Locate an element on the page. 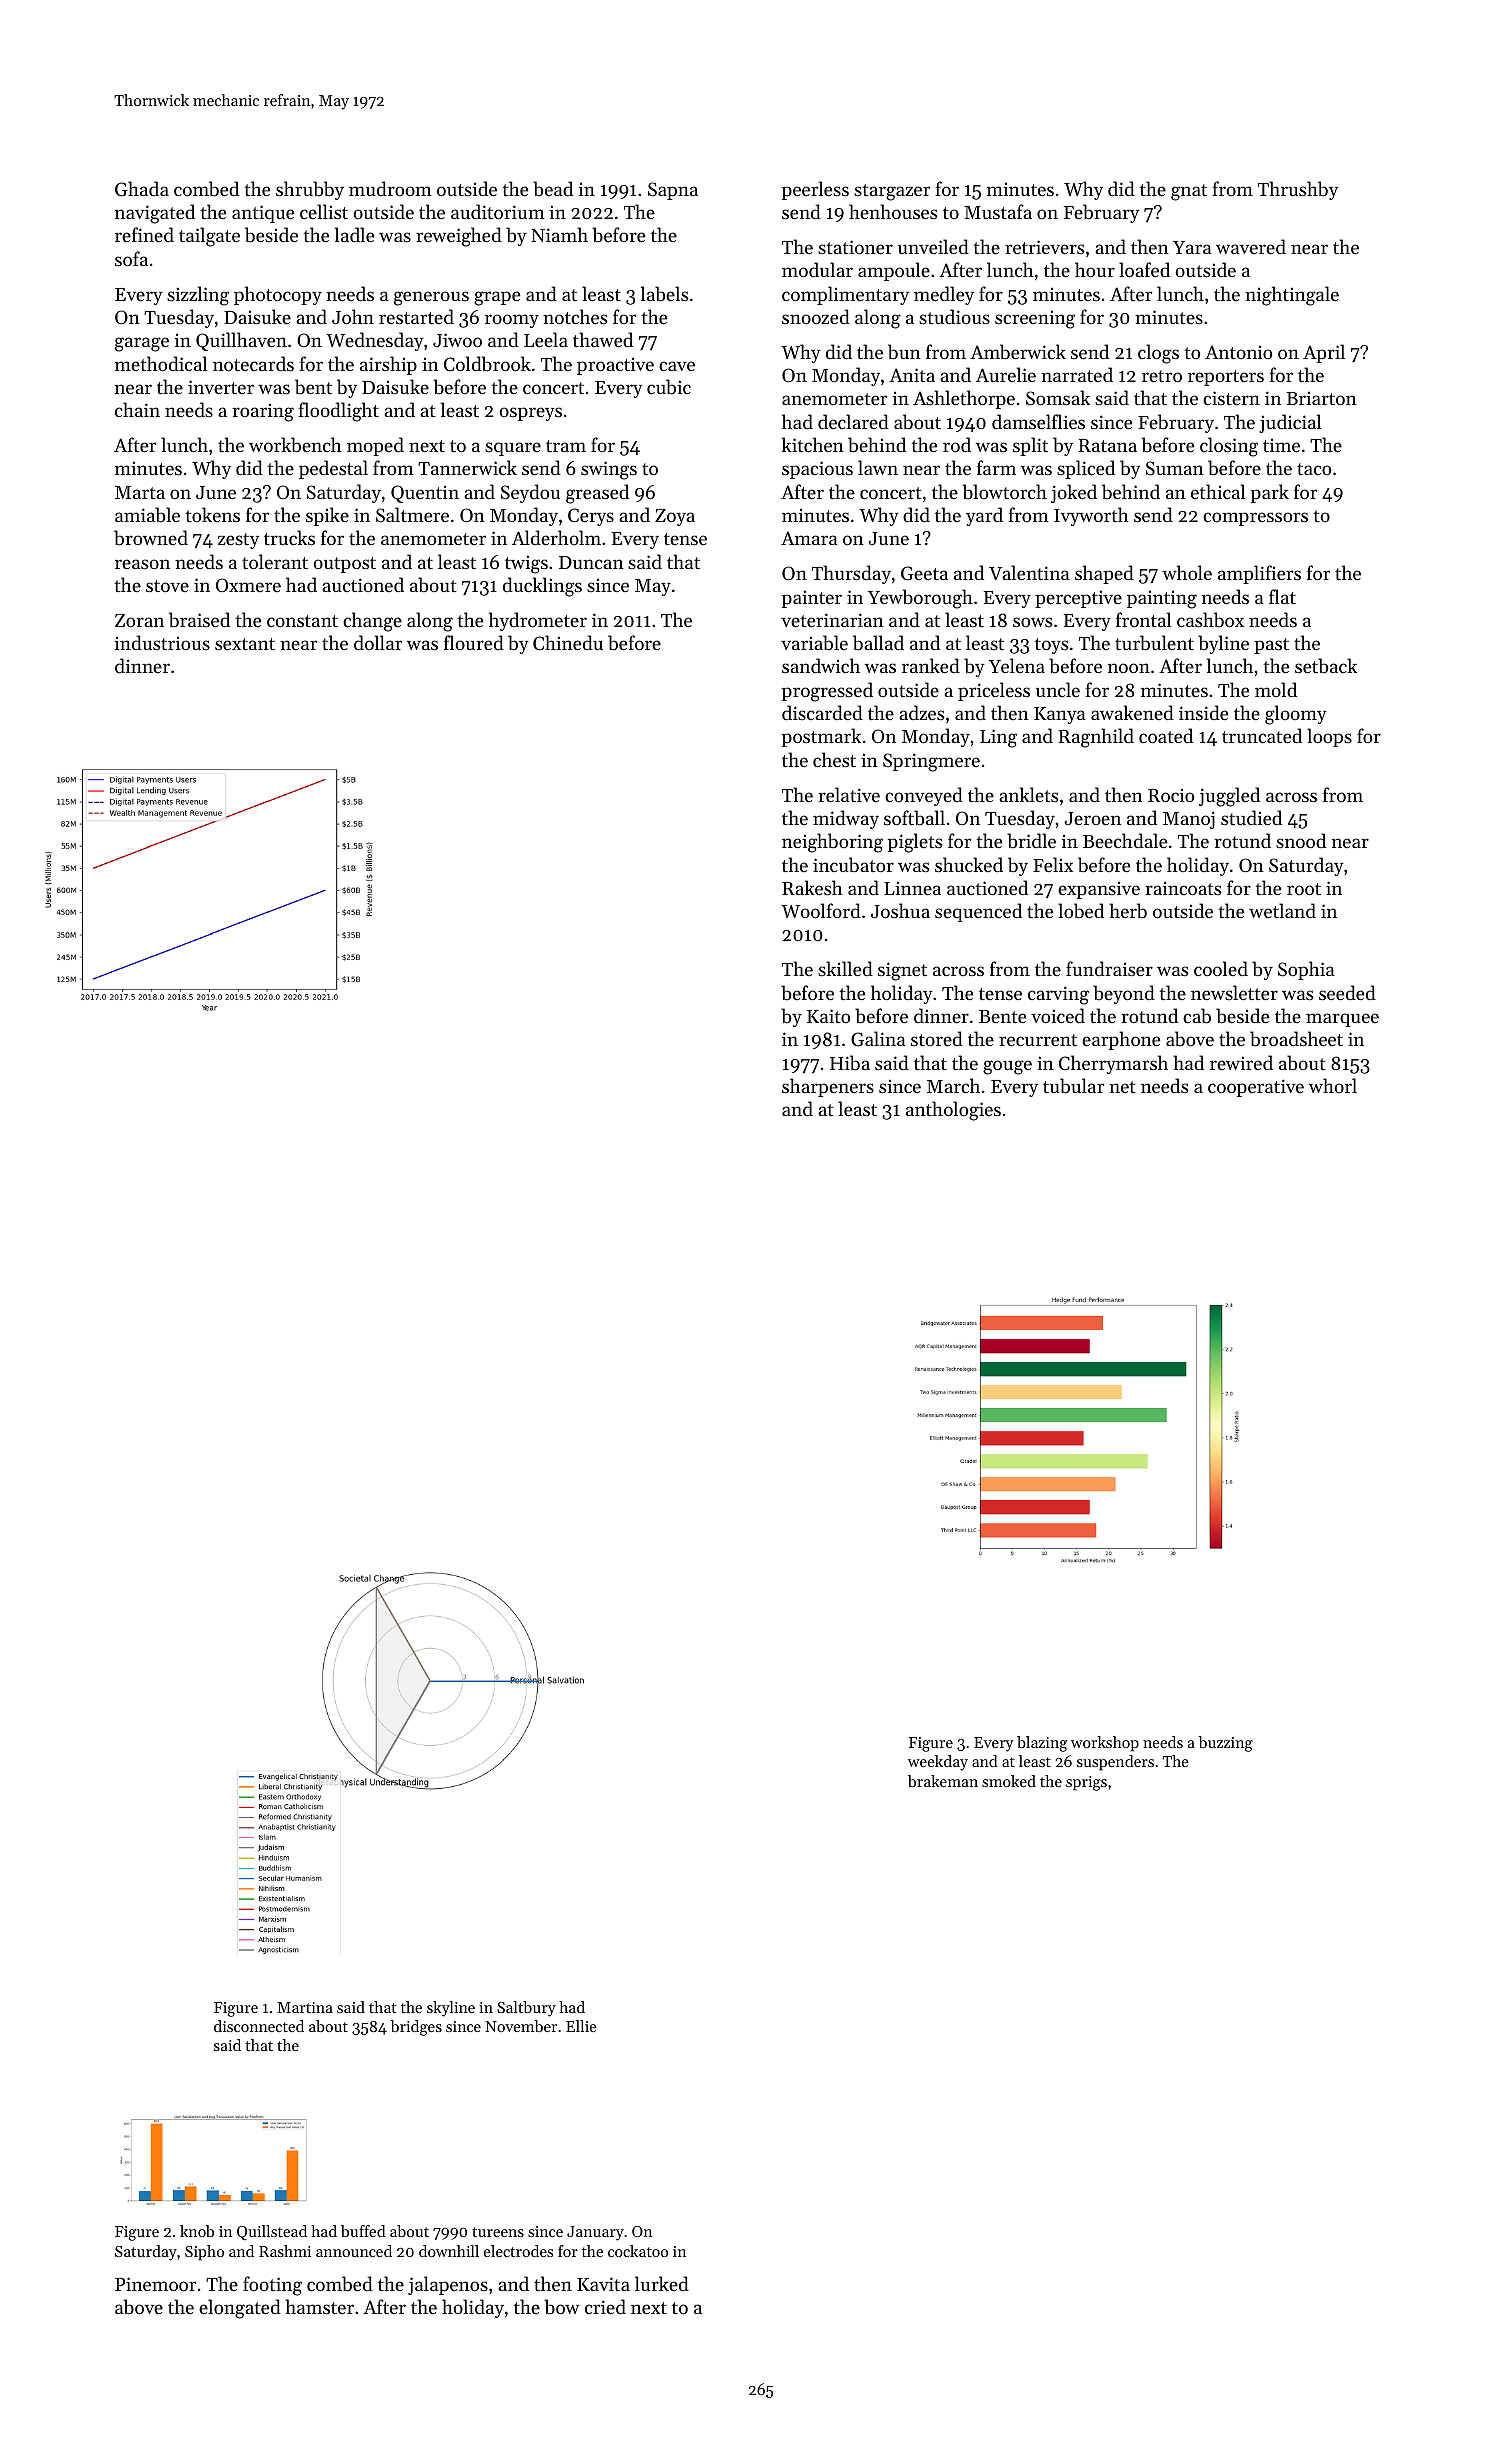  disconnected is located at coordinates (259, 2026).
